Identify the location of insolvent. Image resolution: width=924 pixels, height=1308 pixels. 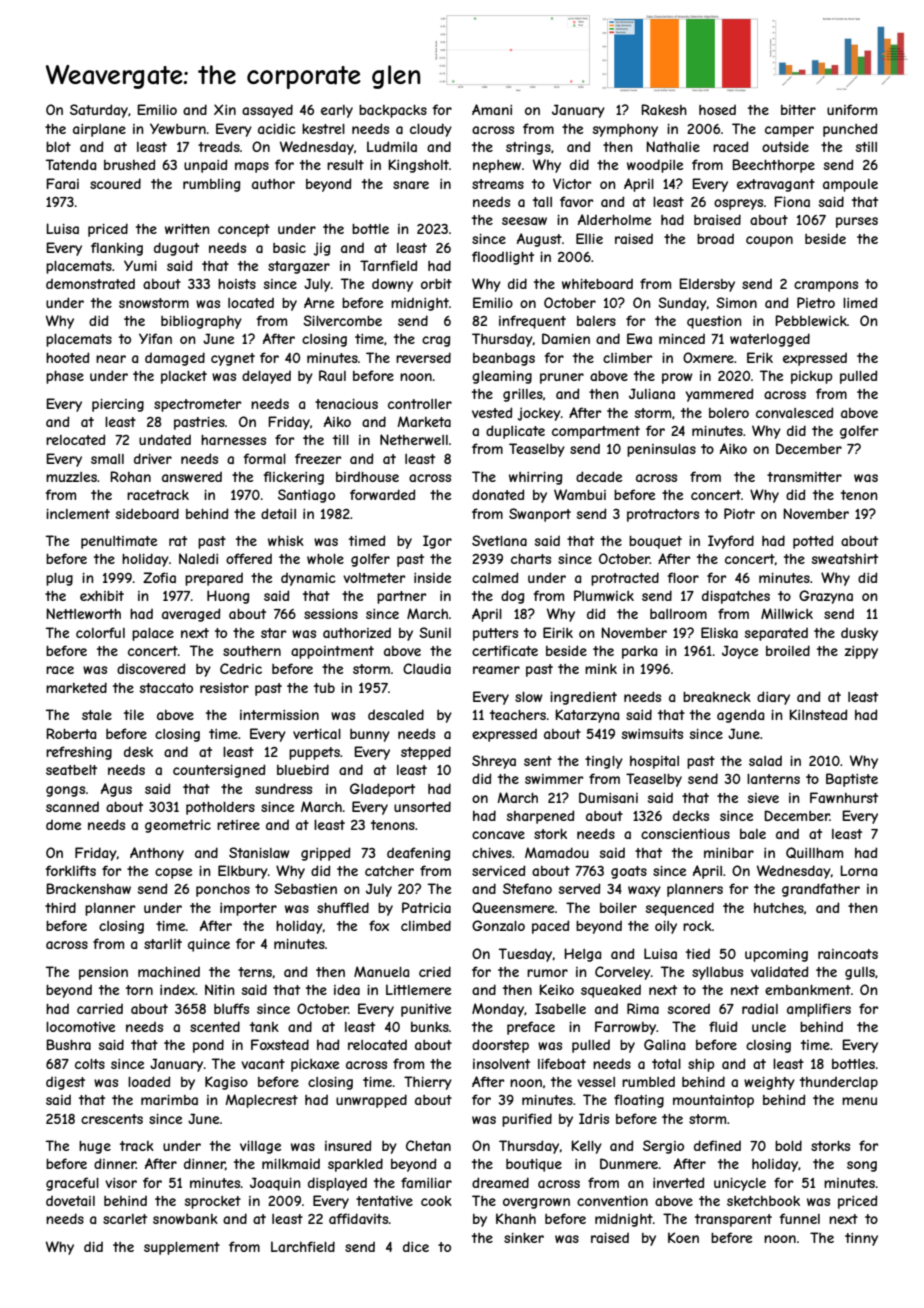
(501, 1064).
